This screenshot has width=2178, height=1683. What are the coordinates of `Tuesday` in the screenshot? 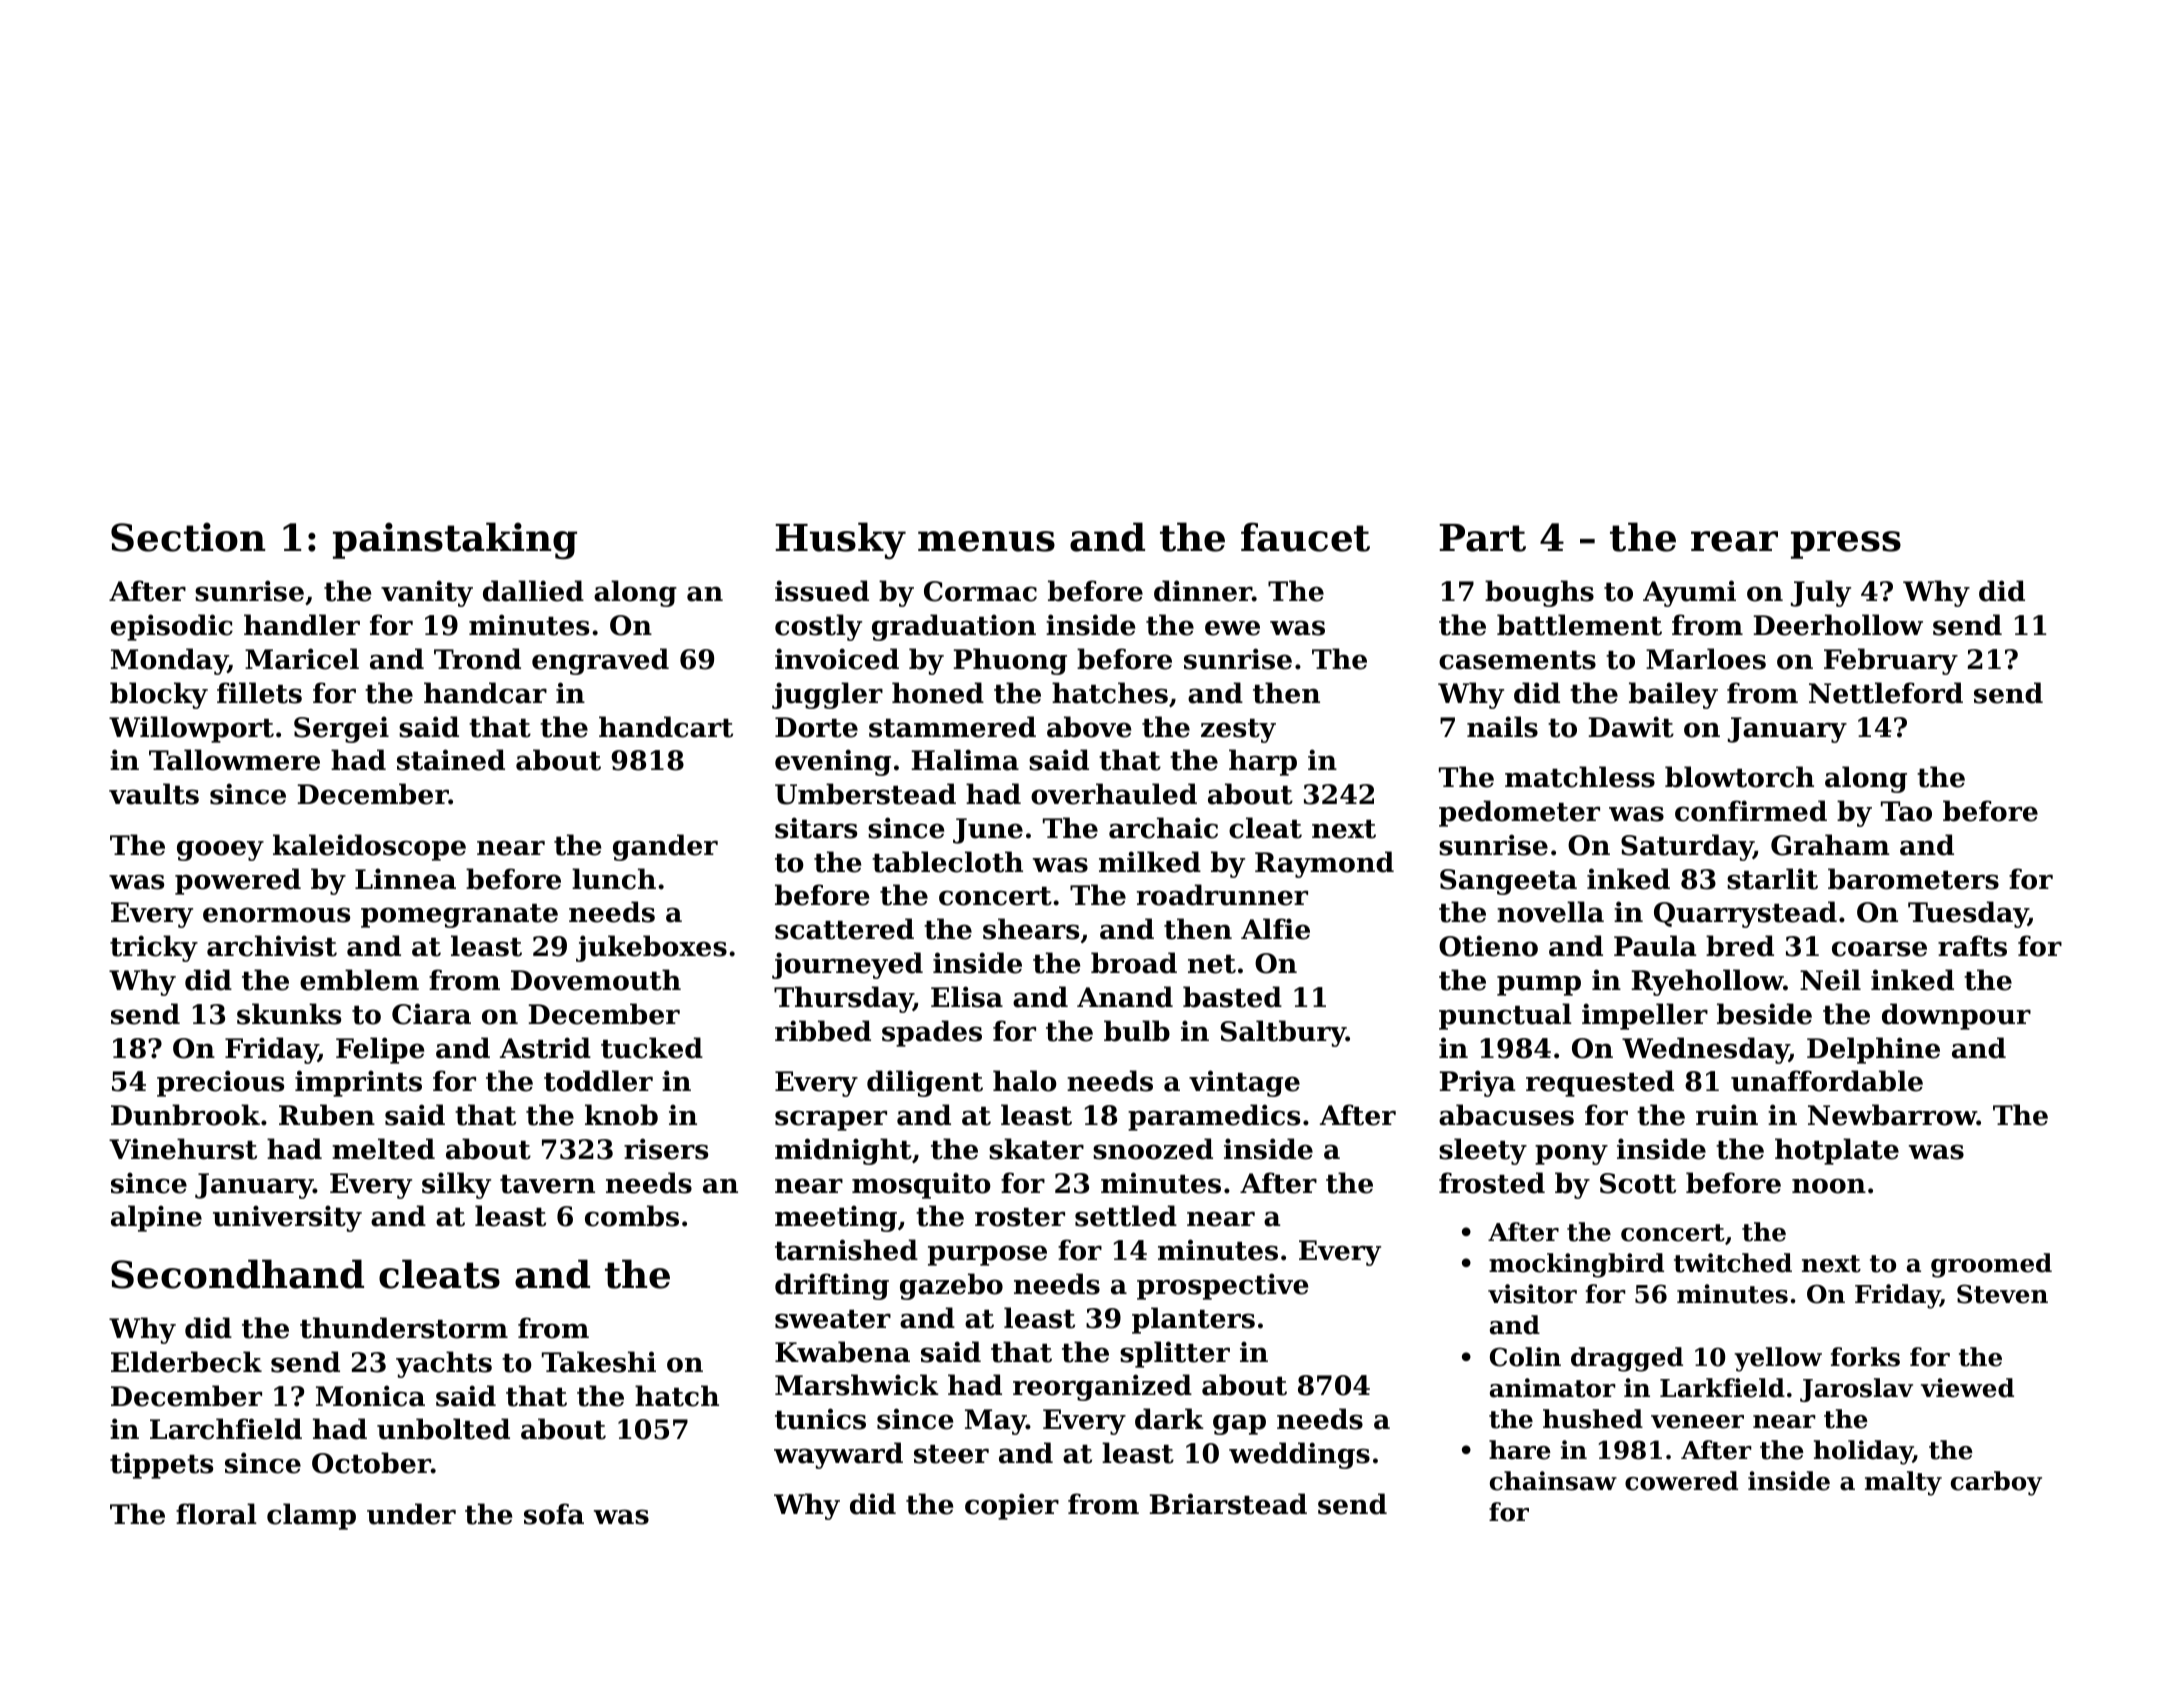 It's located at (1968, 914).
